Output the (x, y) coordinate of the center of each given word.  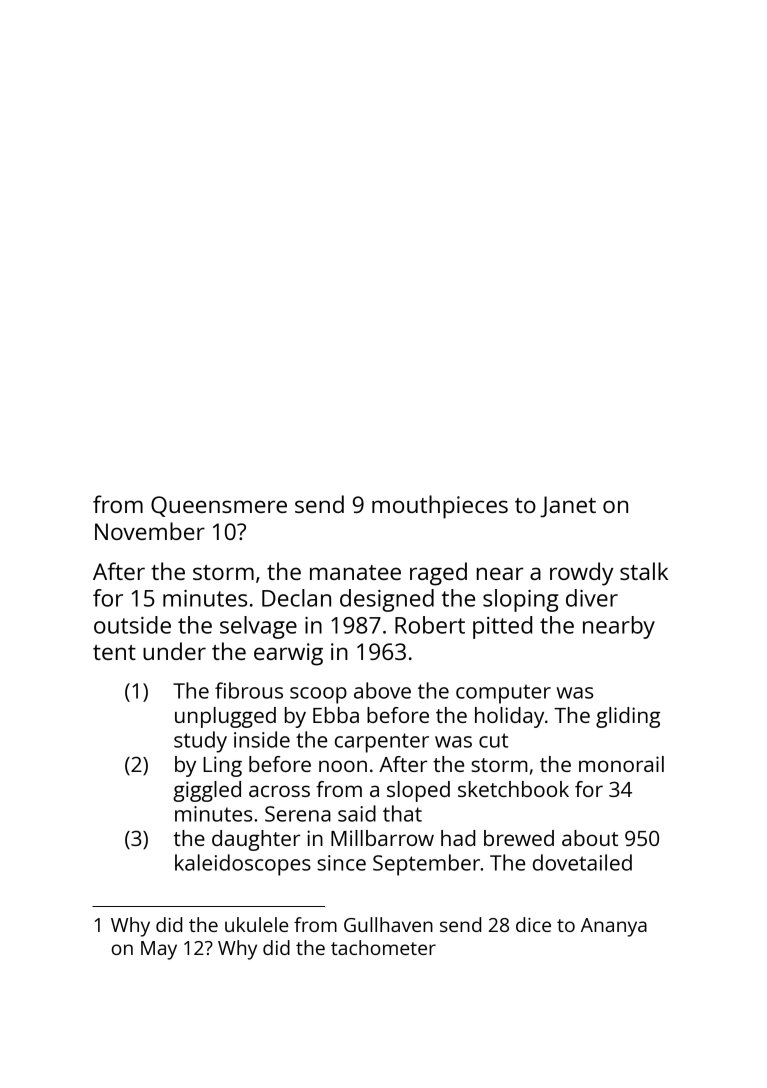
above (382, 690)
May (159, 950)
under (174, 651)
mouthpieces (440, 507)
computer (503, 694)
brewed (519, 838)
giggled (207, 791)
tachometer (383, 947)
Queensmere (219, 506)
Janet (568, 507)
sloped (418, 791)
